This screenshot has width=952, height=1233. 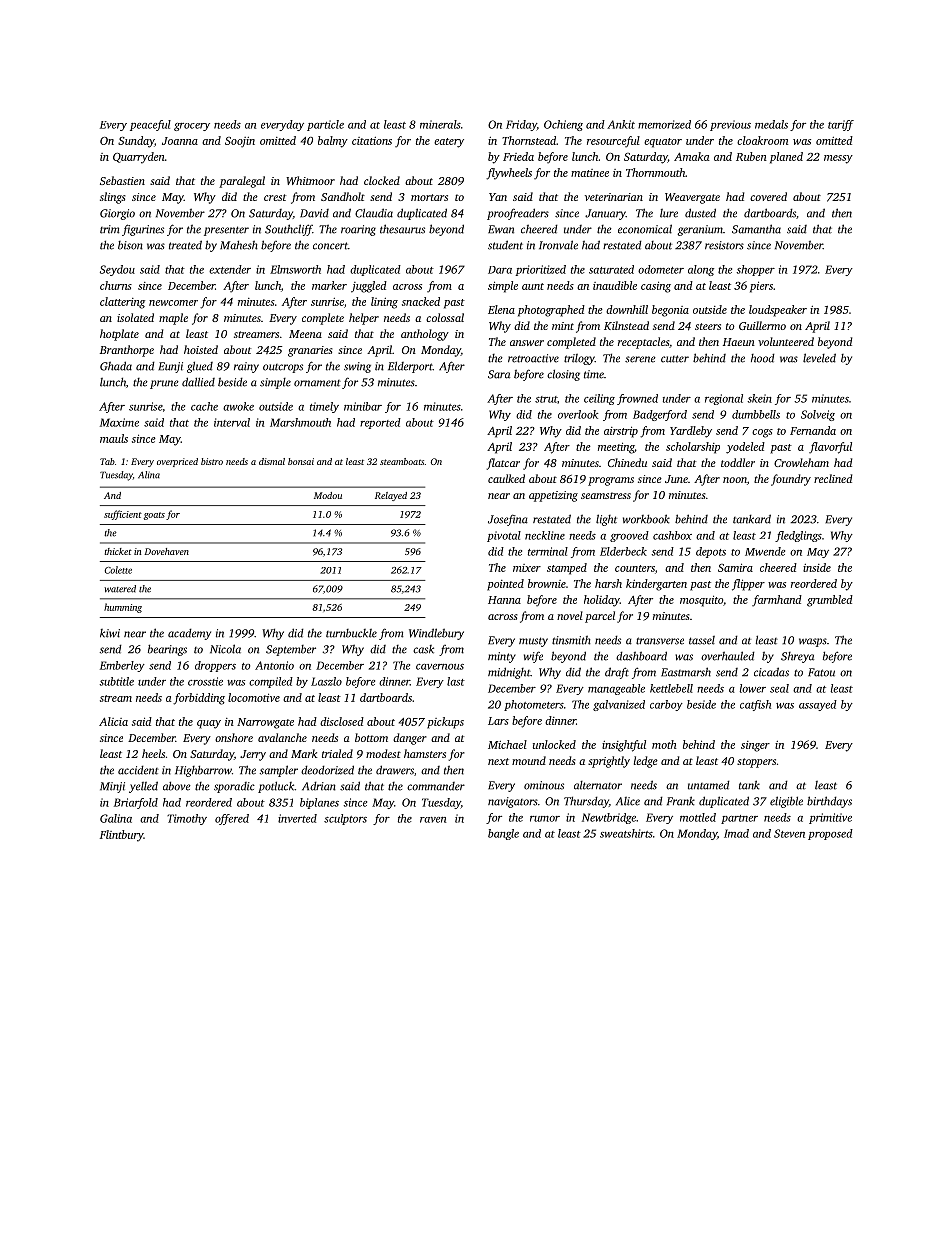 What do you see at coordinates (423, 649) in the screenshot?
I see `cask` at bounding box center [423, 649].
